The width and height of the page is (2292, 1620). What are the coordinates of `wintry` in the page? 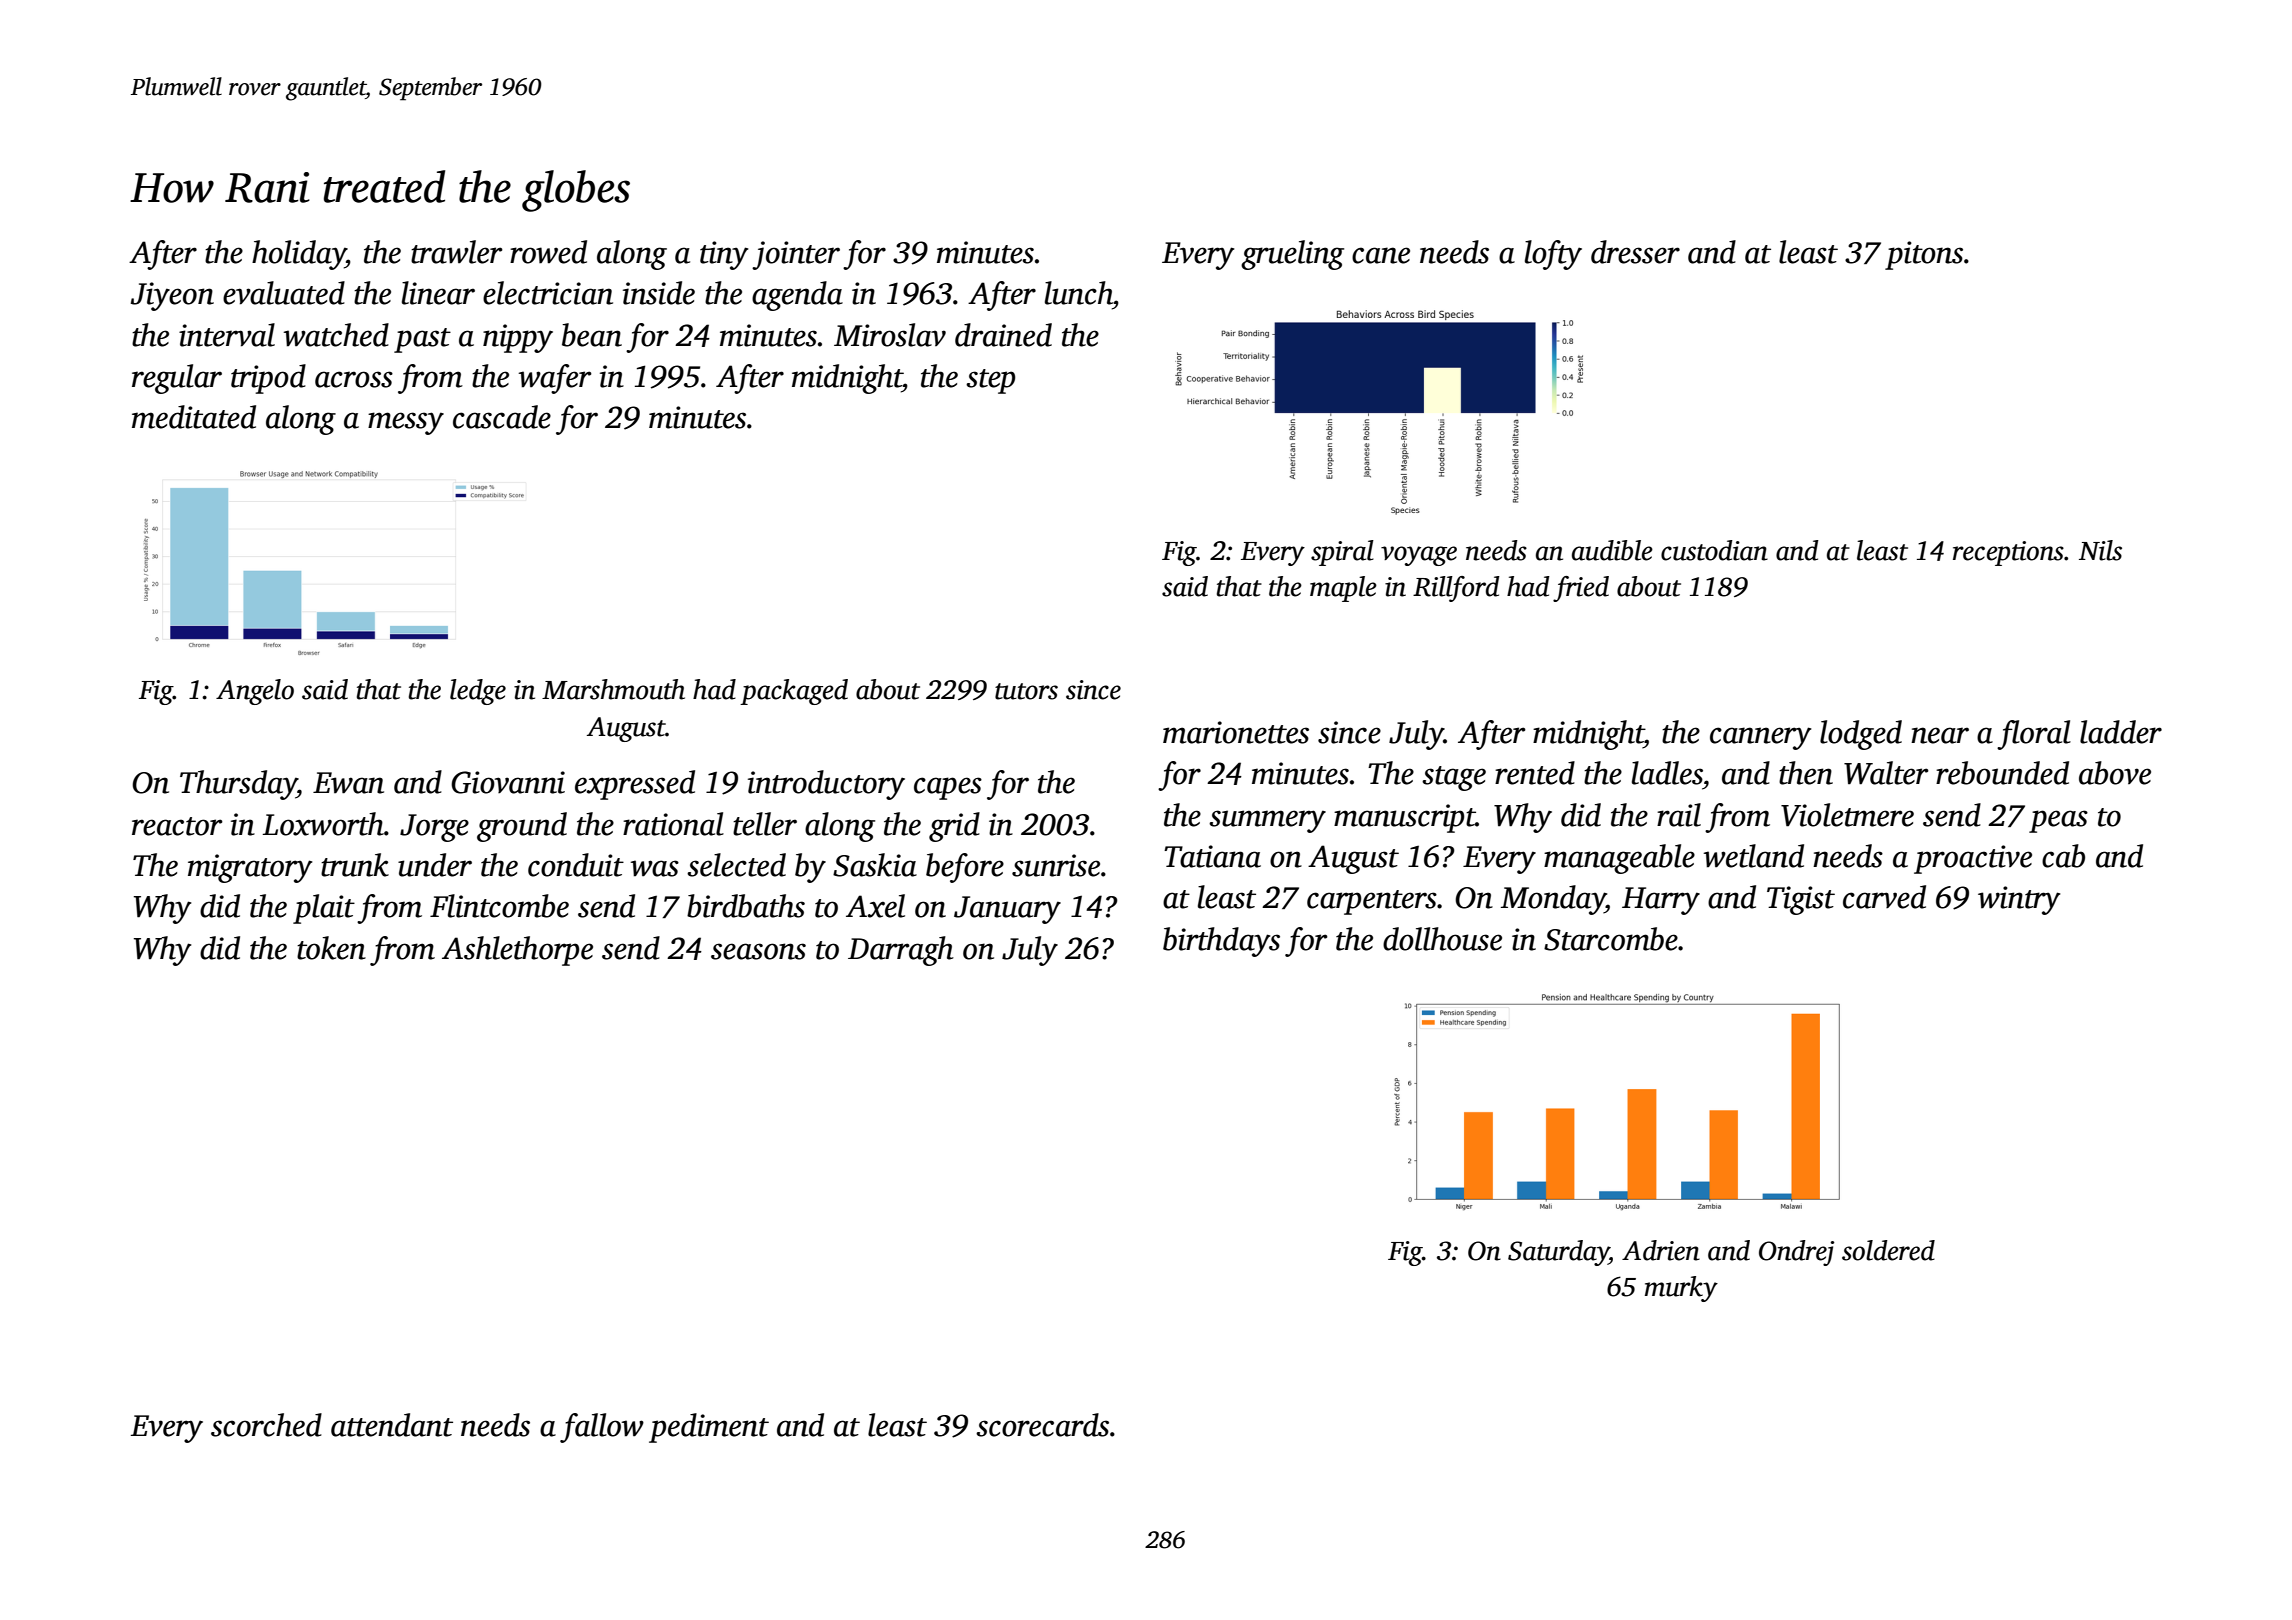 It's located at (2019, 900).
